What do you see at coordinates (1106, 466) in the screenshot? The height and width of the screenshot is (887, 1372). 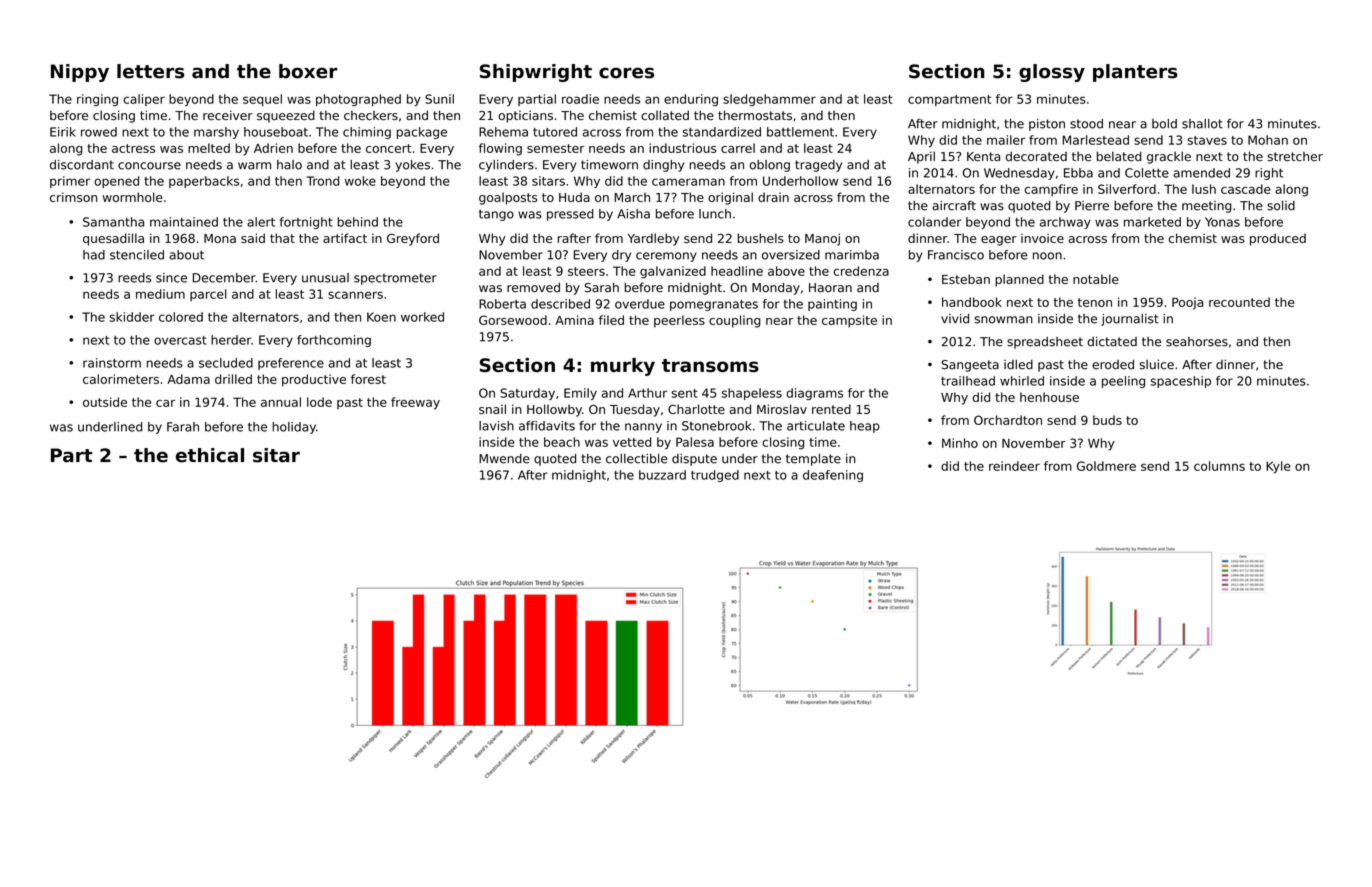 I see `Goldmere` at bounding box center [1106, 466].
